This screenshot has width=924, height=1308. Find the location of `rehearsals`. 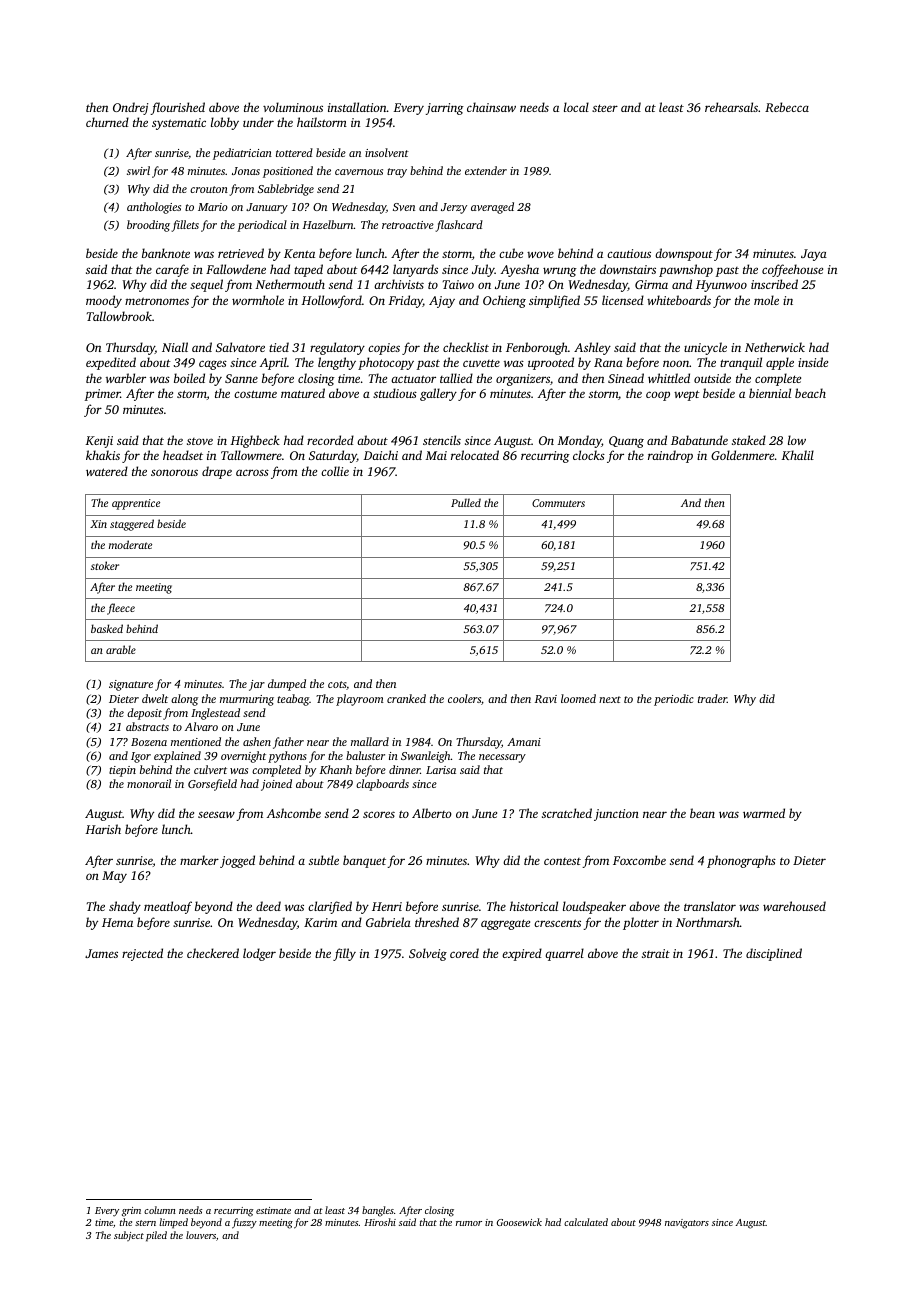

rehearsals is located at coordinates (731, 107).
